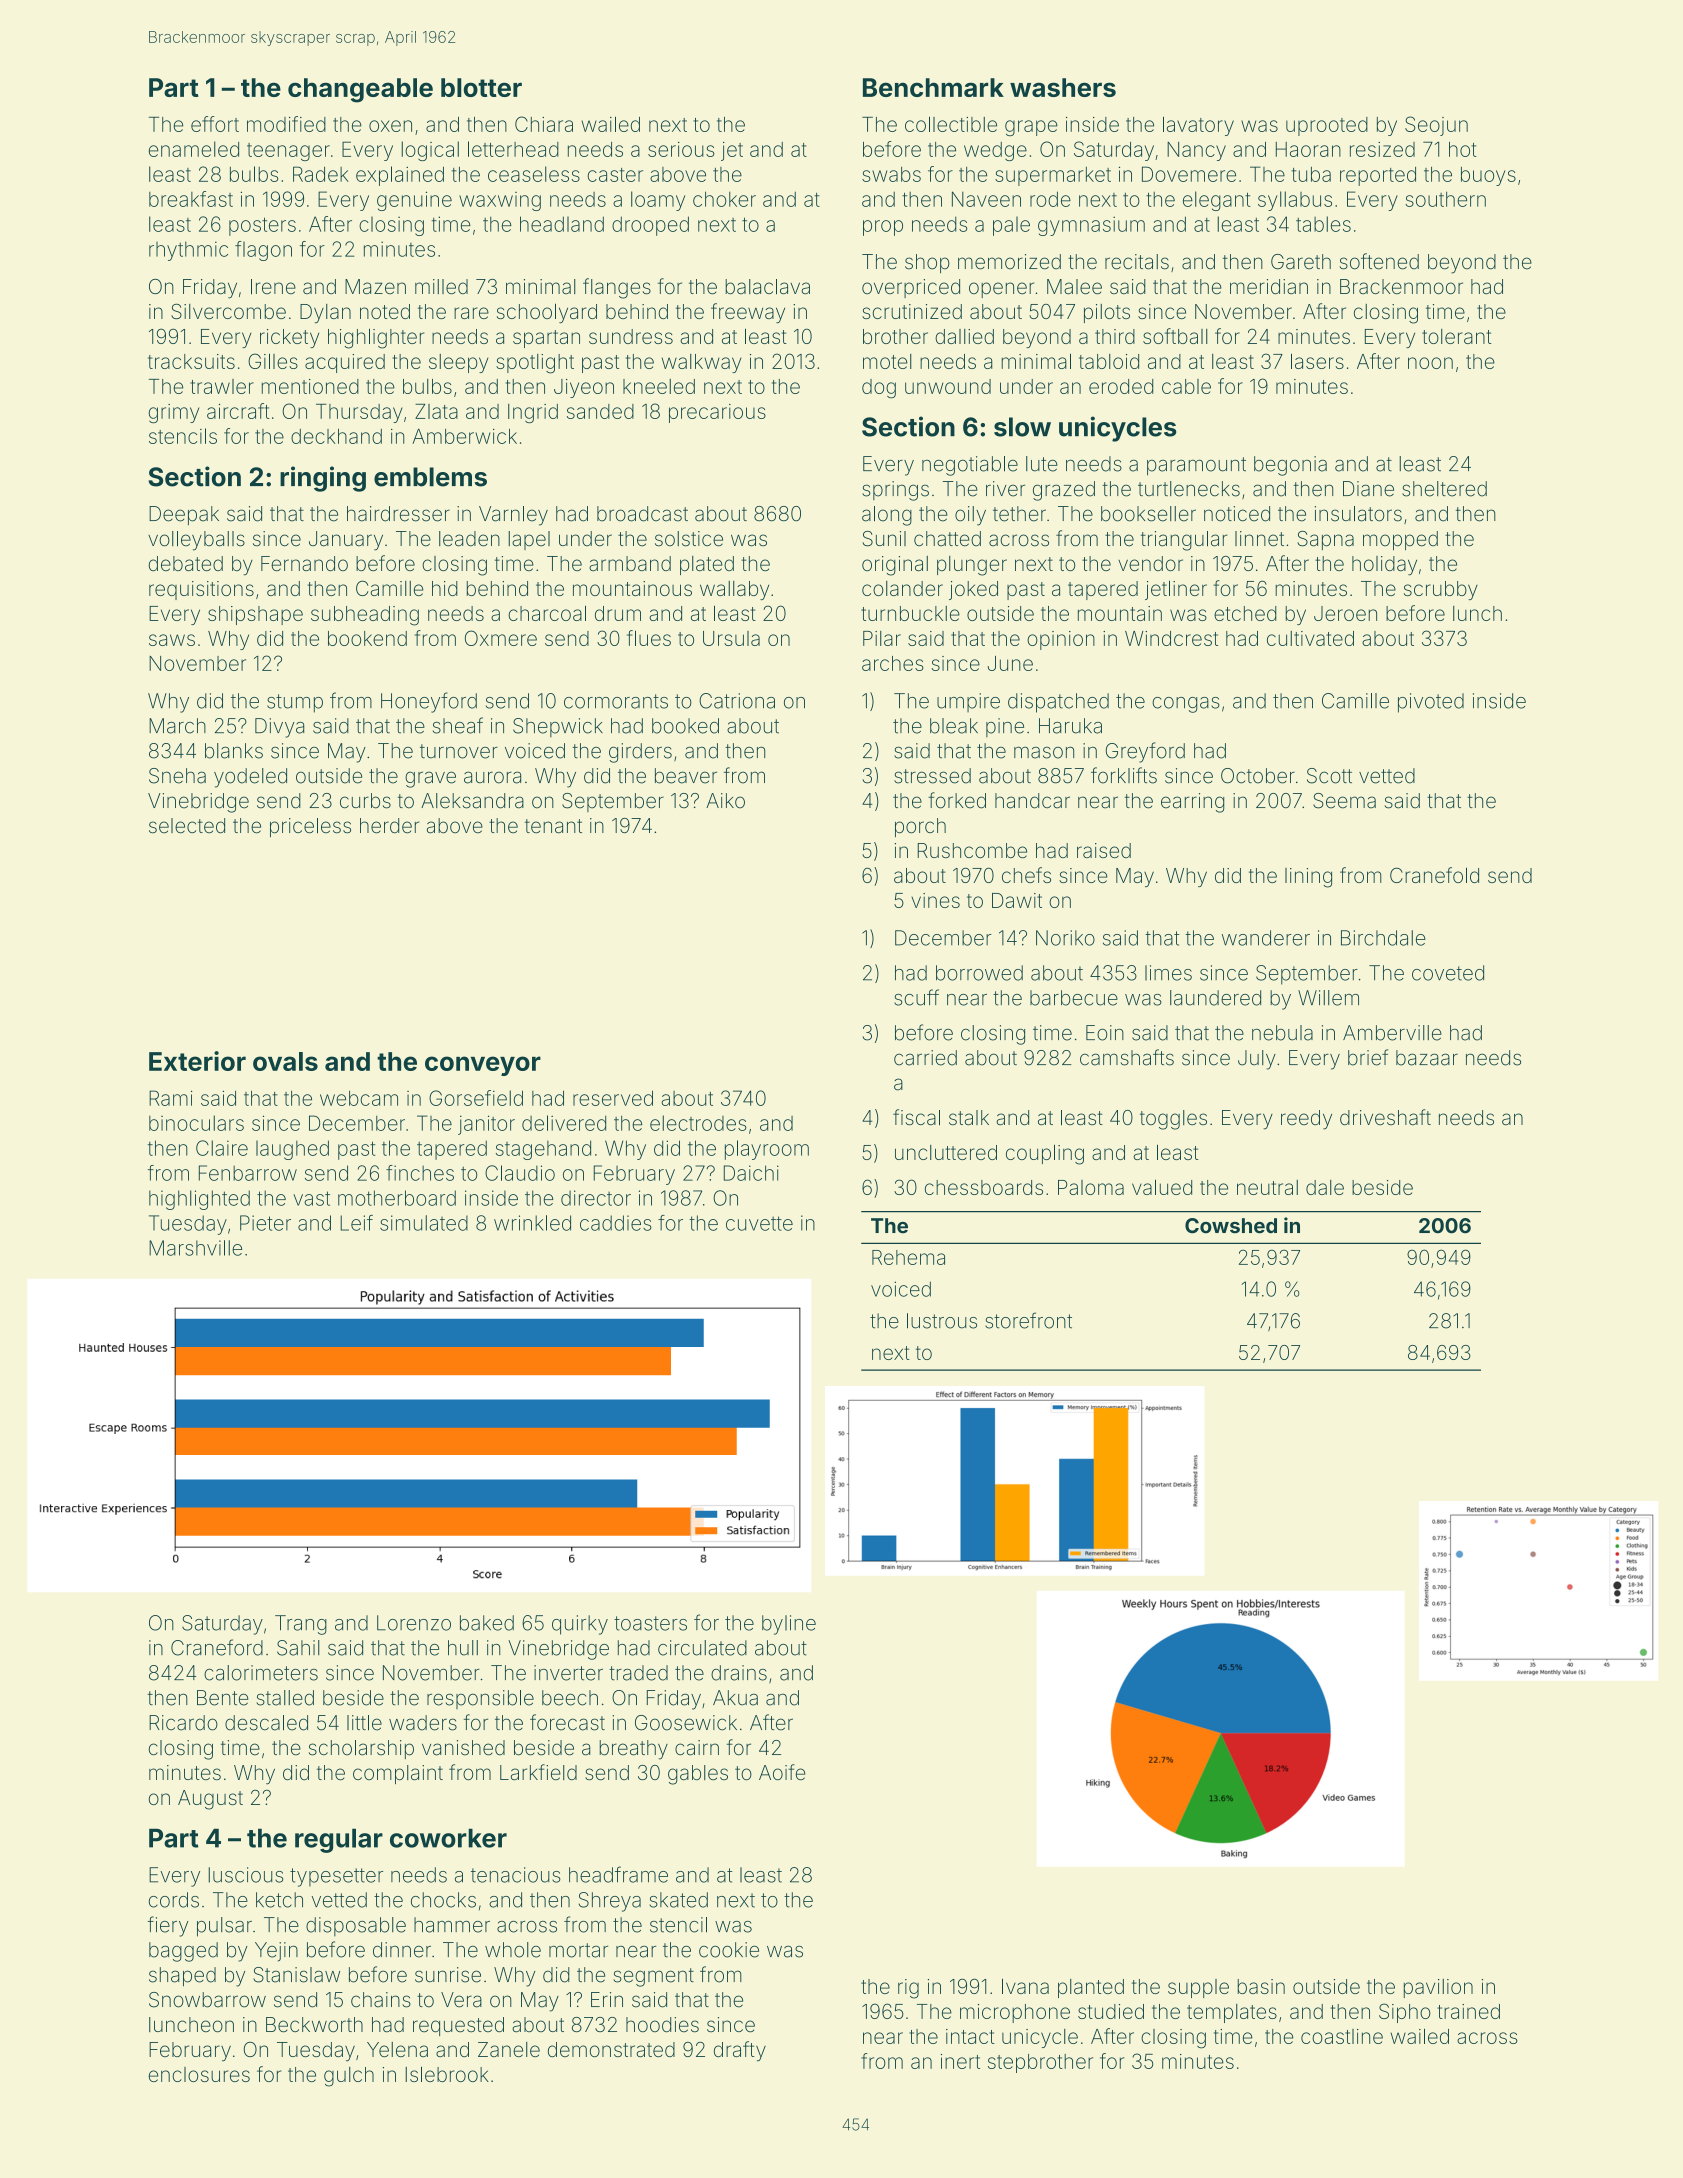 The image size is (1683, 2178). What do you see at coordinates (483, 1066) in the document?
I see `conveyor` at bounding box center [483, 1066].
